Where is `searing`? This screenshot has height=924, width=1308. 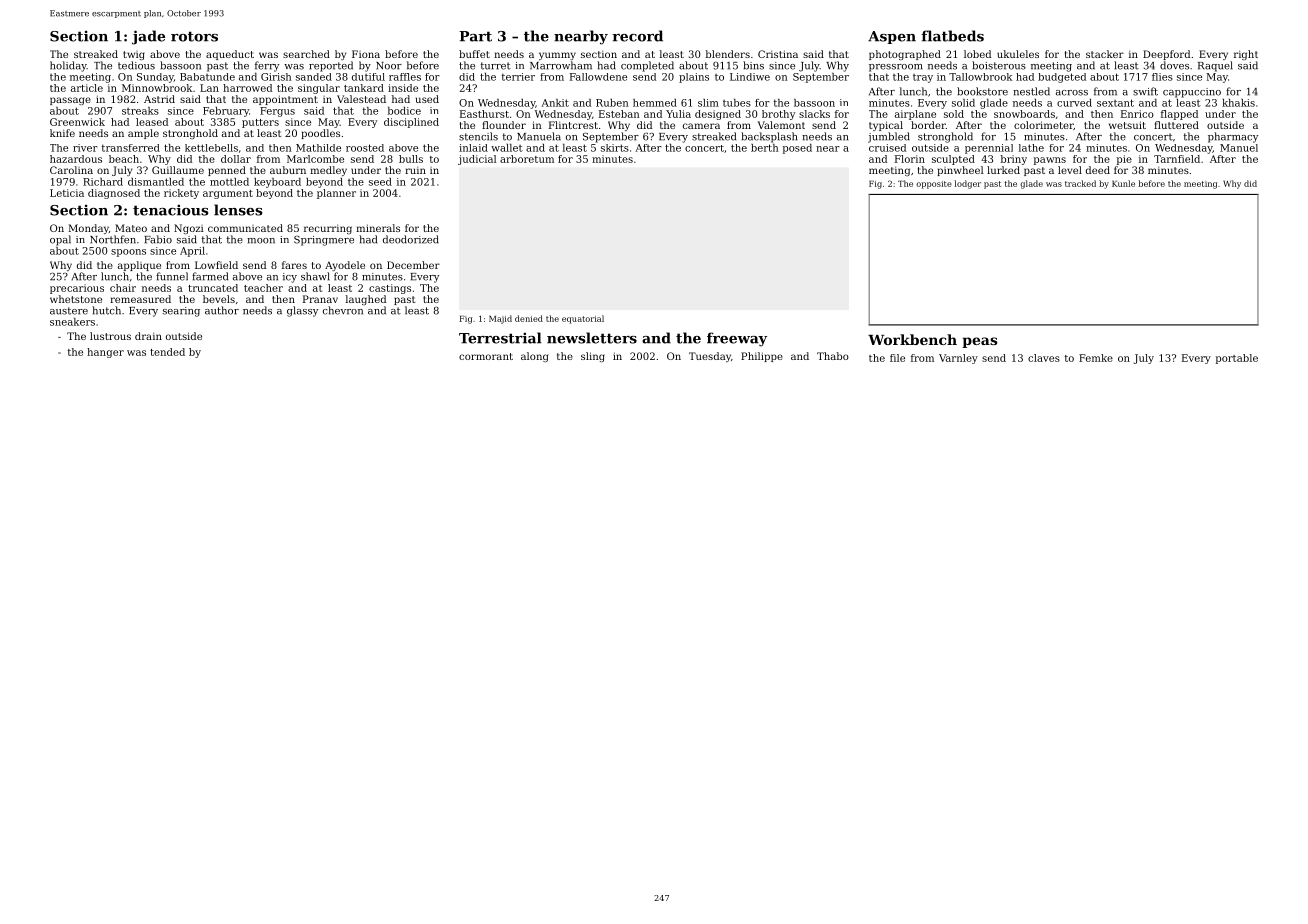
searing is located at coordinates (181, 312).
